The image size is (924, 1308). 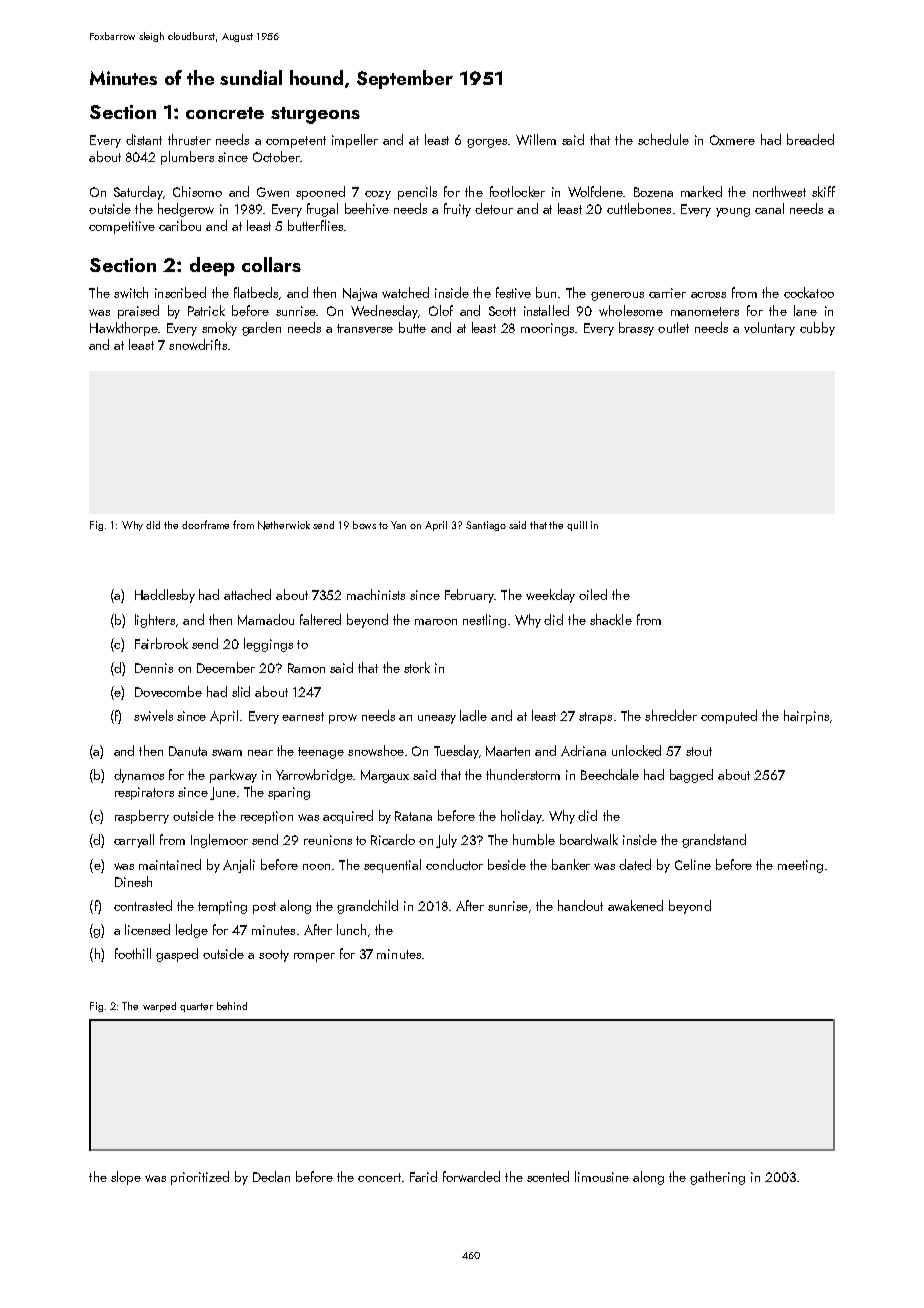 What do you see at coordinates (155, 621) in the image?
I see `lighters` at bounding box center [155, 621].
